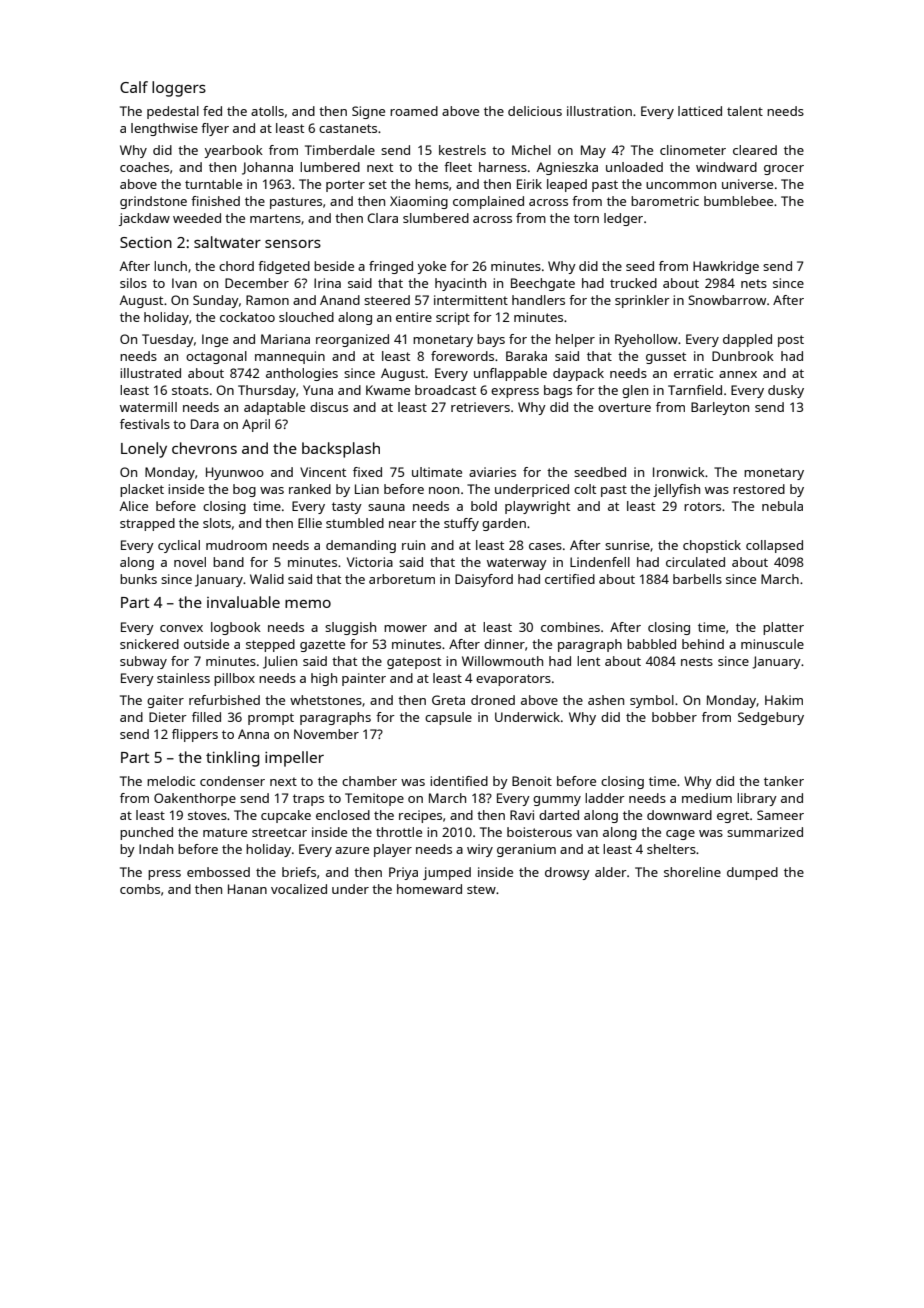  Describe the element at coordinates (771, 718) in the screenshot. I see `Sedgebury` at that location.
